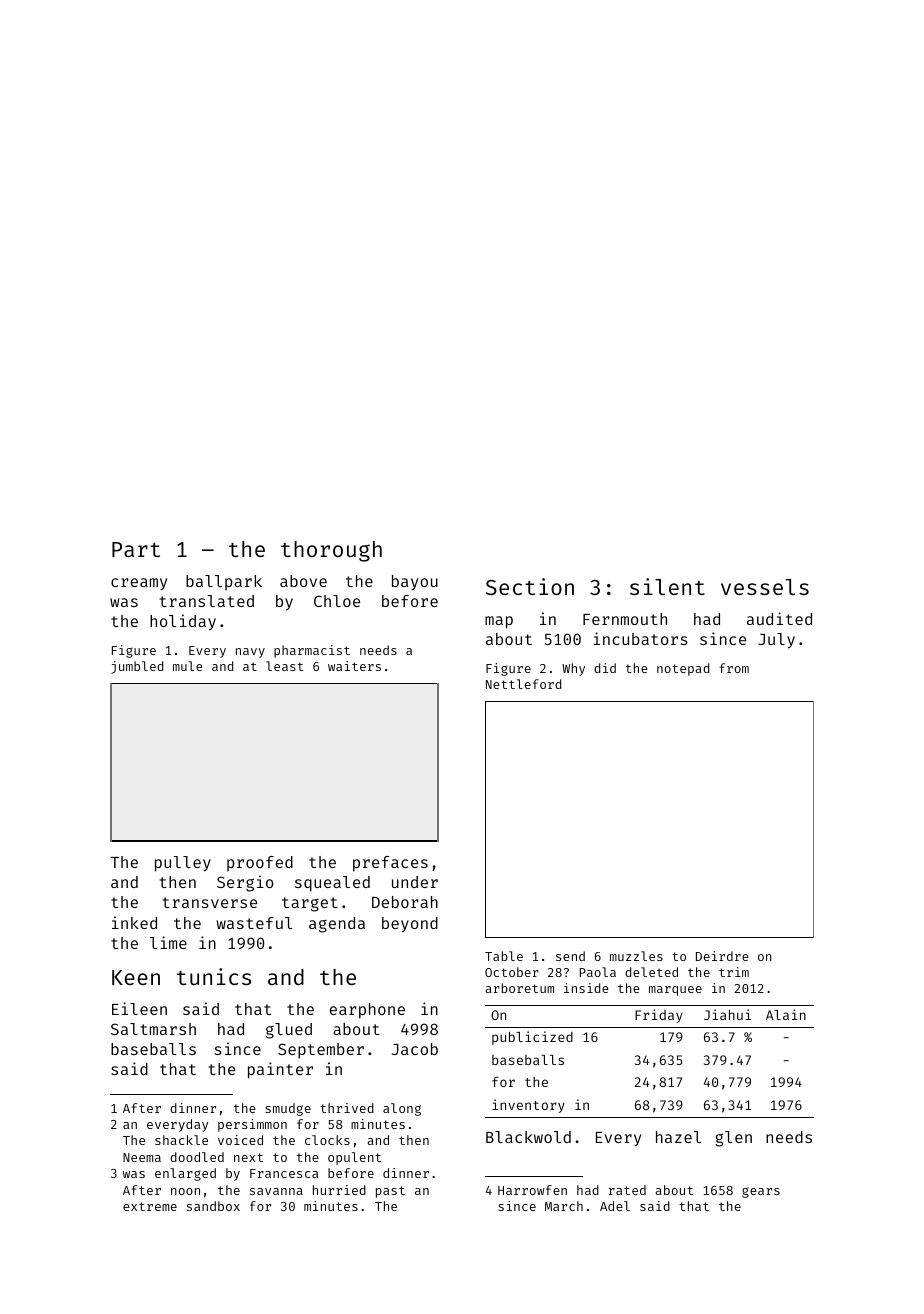 The width and height of the screenshot is (924, 1314). I want to click on pulley, so click(183, 864).
